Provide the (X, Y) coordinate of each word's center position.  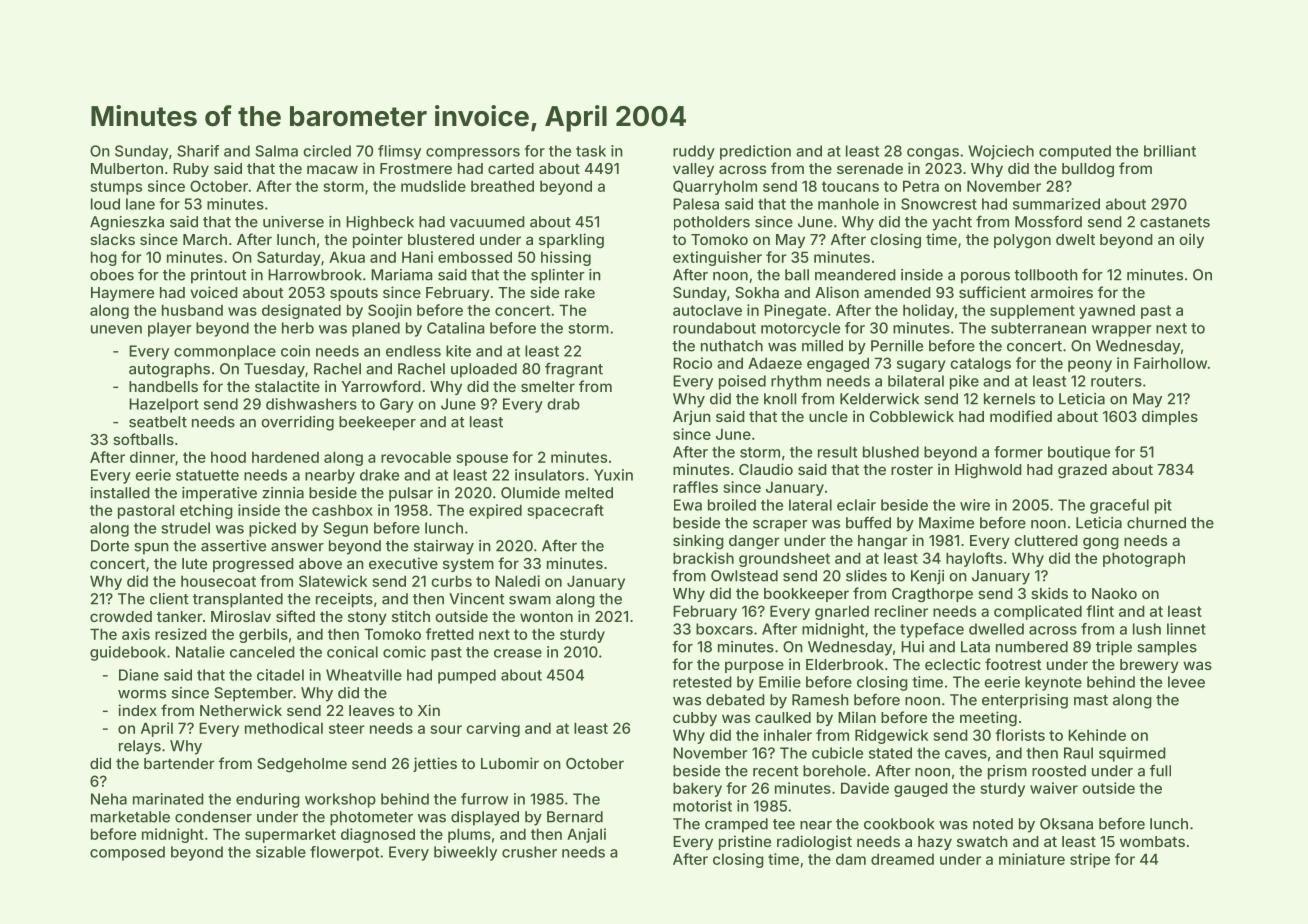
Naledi (517, 581)
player (169, 329)
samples (1167, 648)
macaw (332, 169)
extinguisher (717, 258)
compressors (473, 154)
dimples (1170, 417)
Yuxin (613, 475)
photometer (371, 818)
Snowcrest (939, 204)
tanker (180, 616)
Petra (921, 186)
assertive (233, 546)
